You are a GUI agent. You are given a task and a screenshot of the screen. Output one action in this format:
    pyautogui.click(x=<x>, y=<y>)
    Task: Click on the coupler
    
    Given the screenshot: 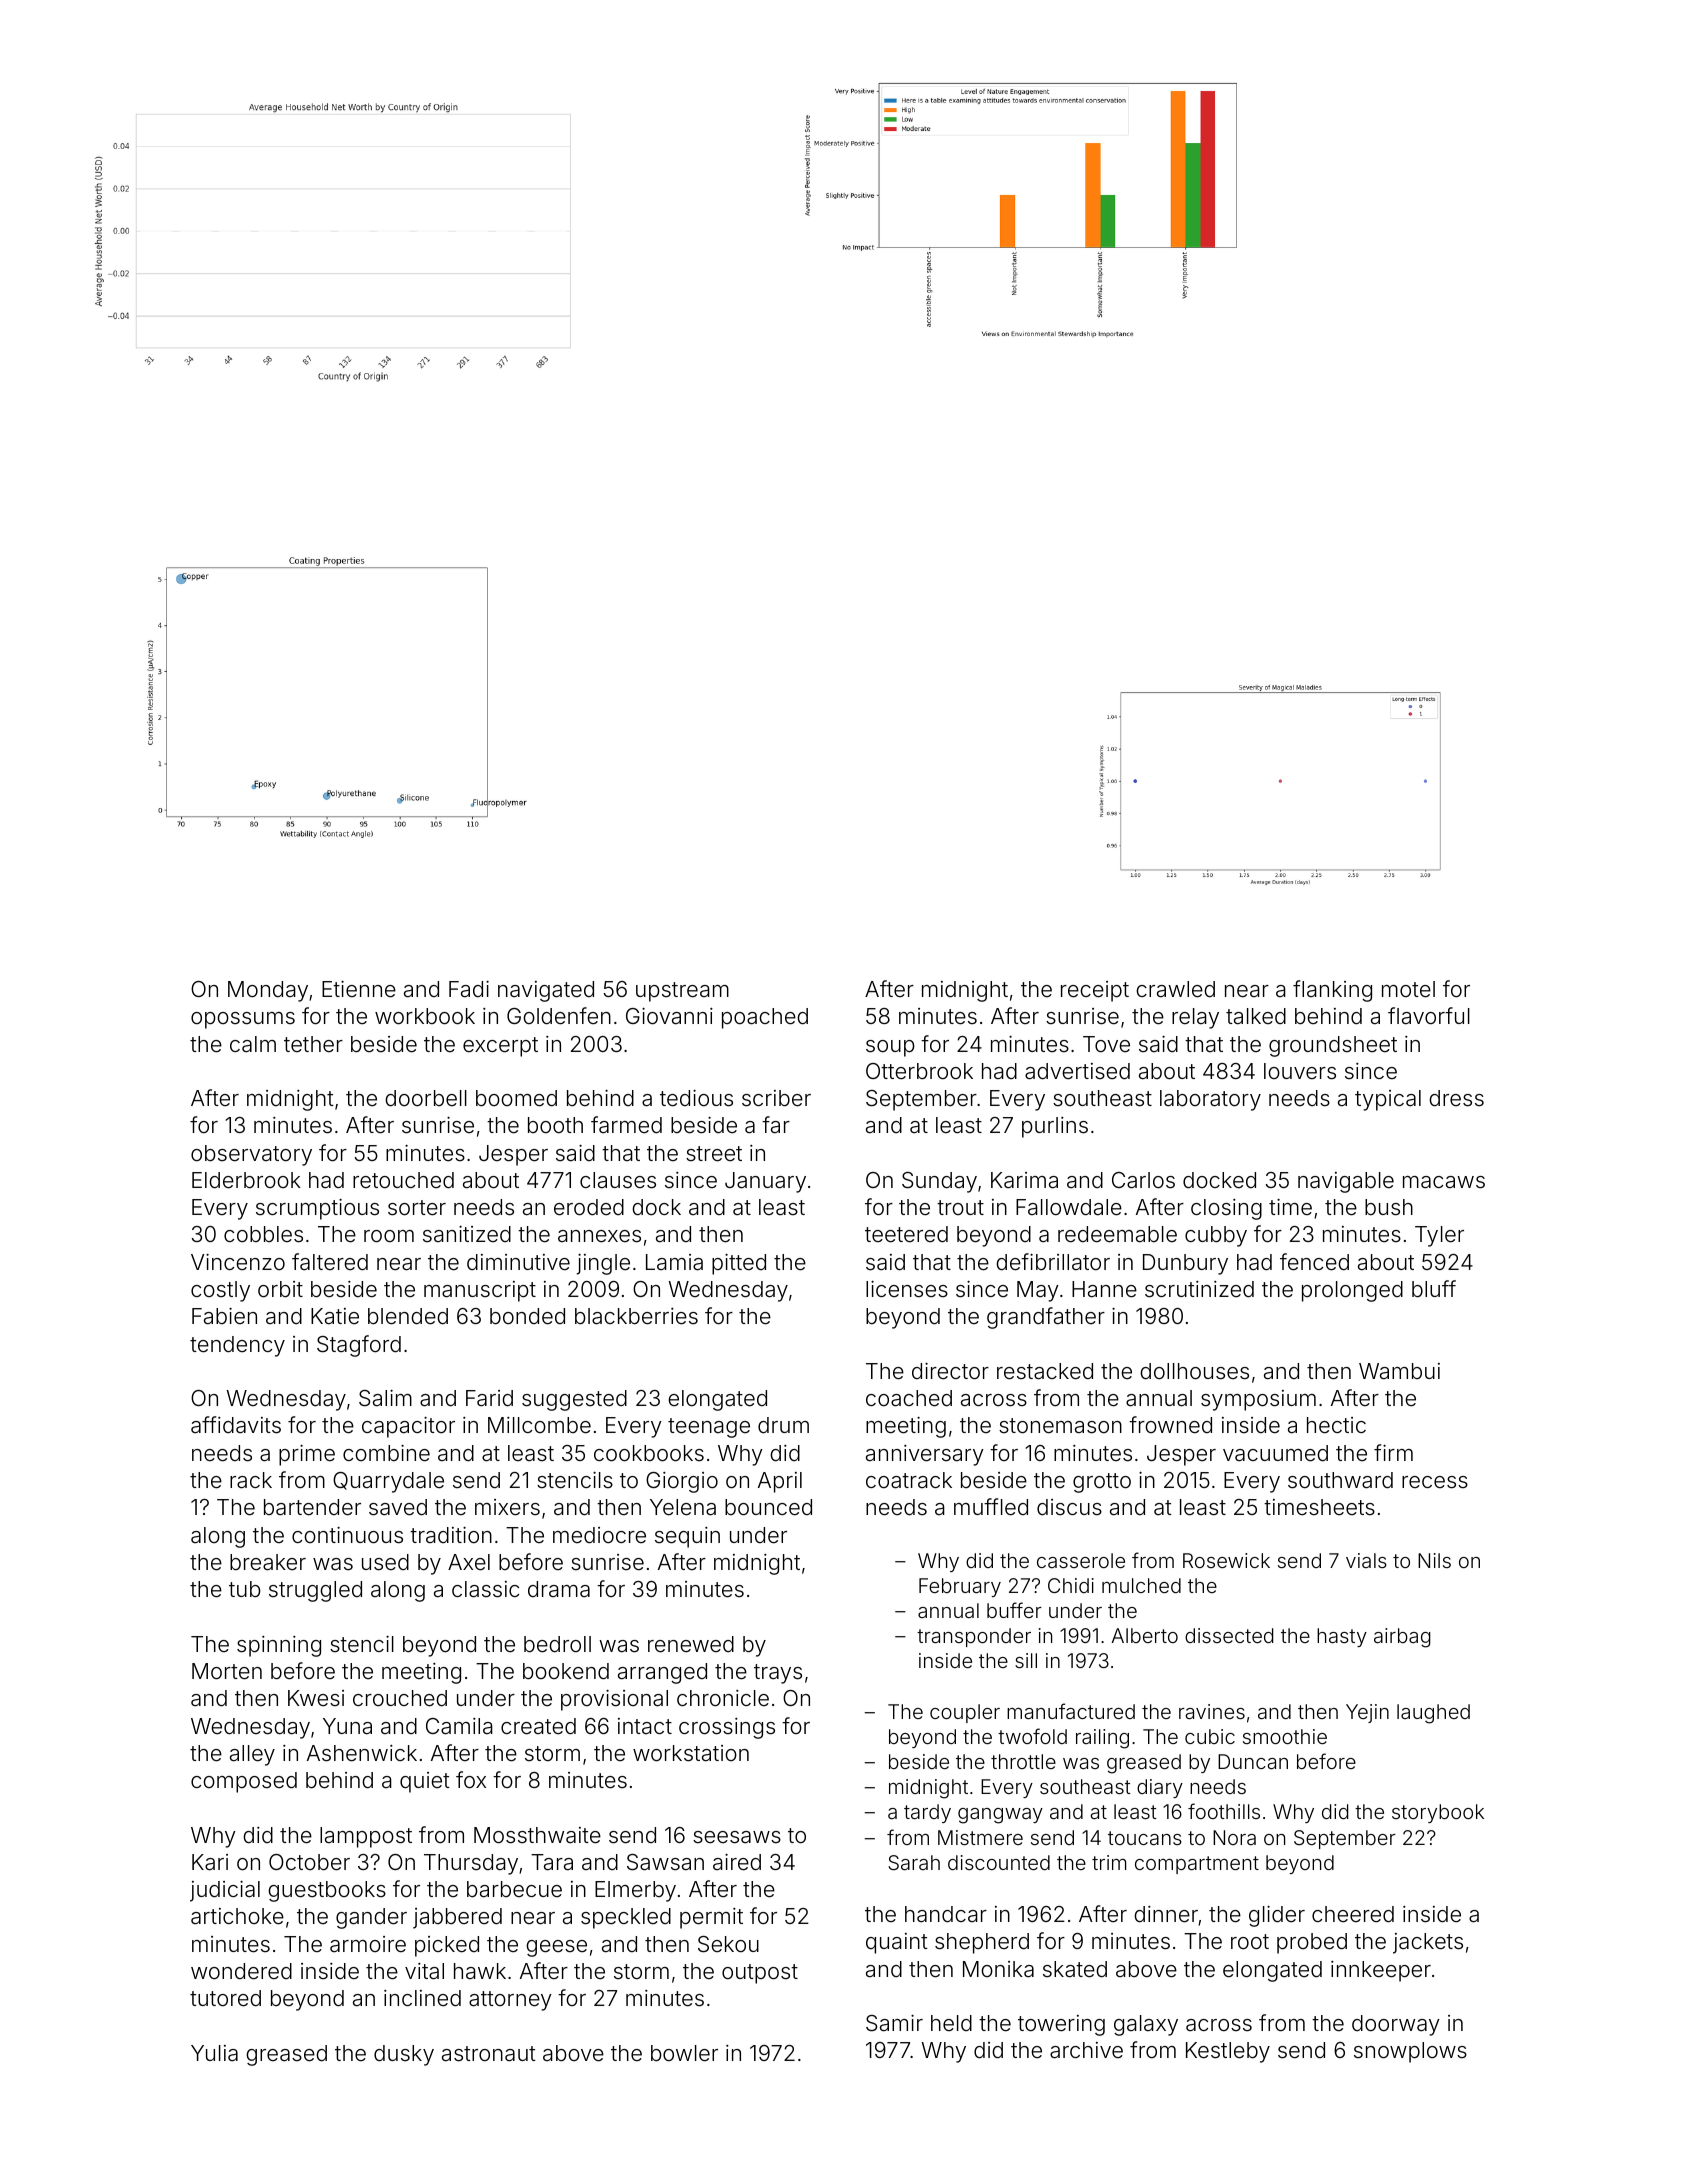 What is the action you would take?
    pyautogui.click(x=965, y=1713)
